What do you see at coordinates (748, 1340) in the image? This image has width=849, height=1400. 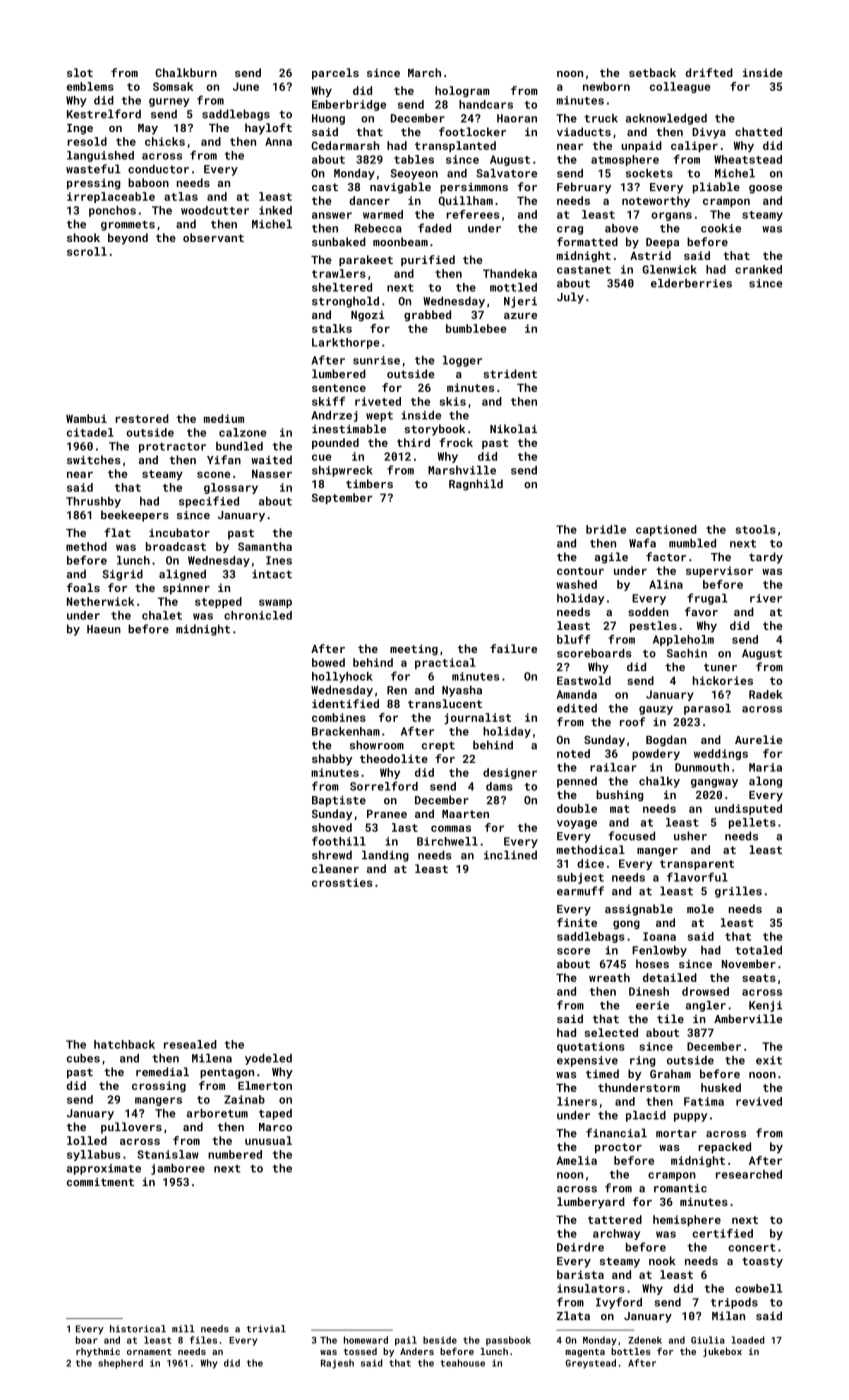 I see `loaded` at bounding box center [748, 1340].
